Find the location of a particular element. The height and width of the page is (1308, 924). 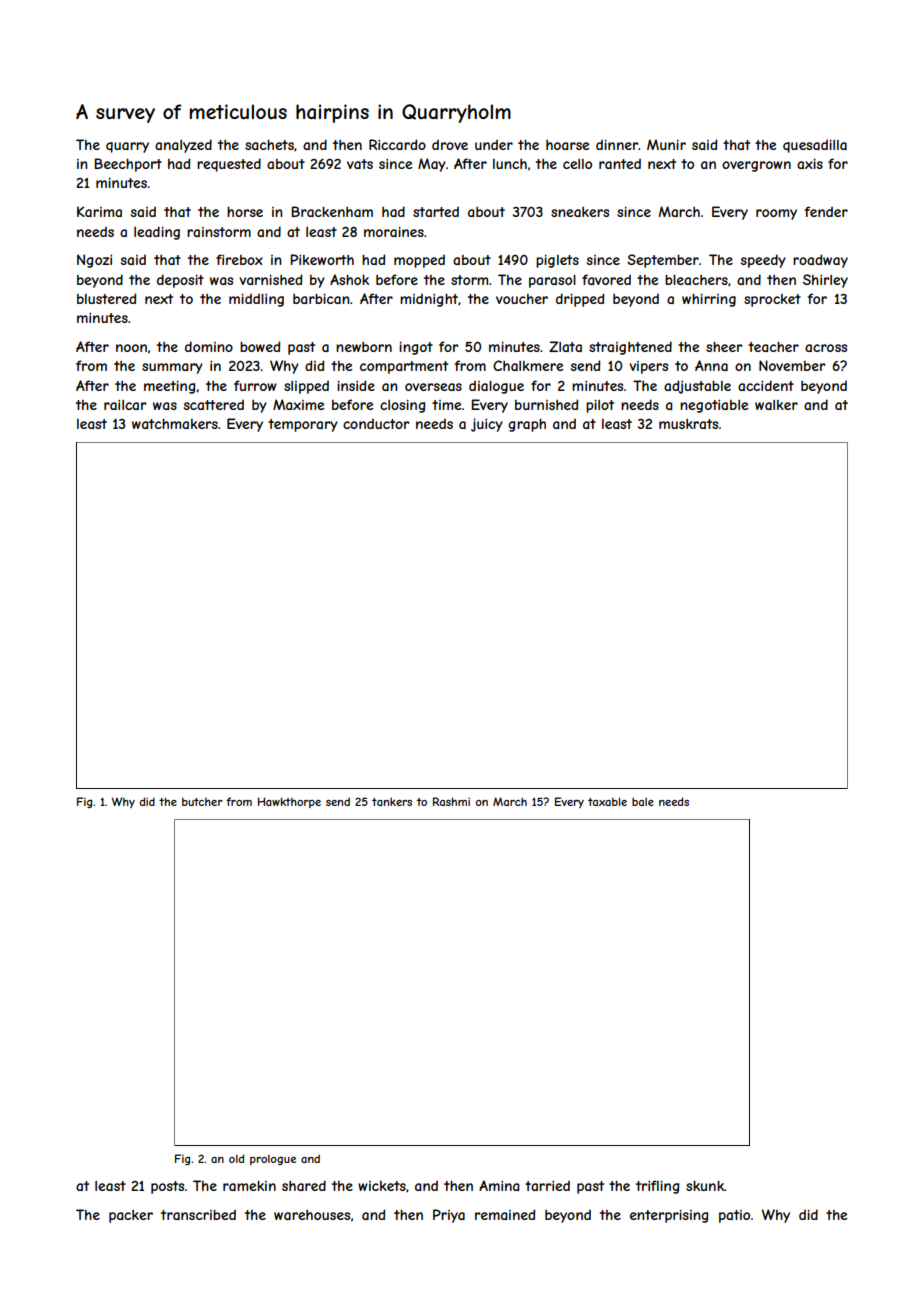

piglets is located at coordinates (557, 261).
